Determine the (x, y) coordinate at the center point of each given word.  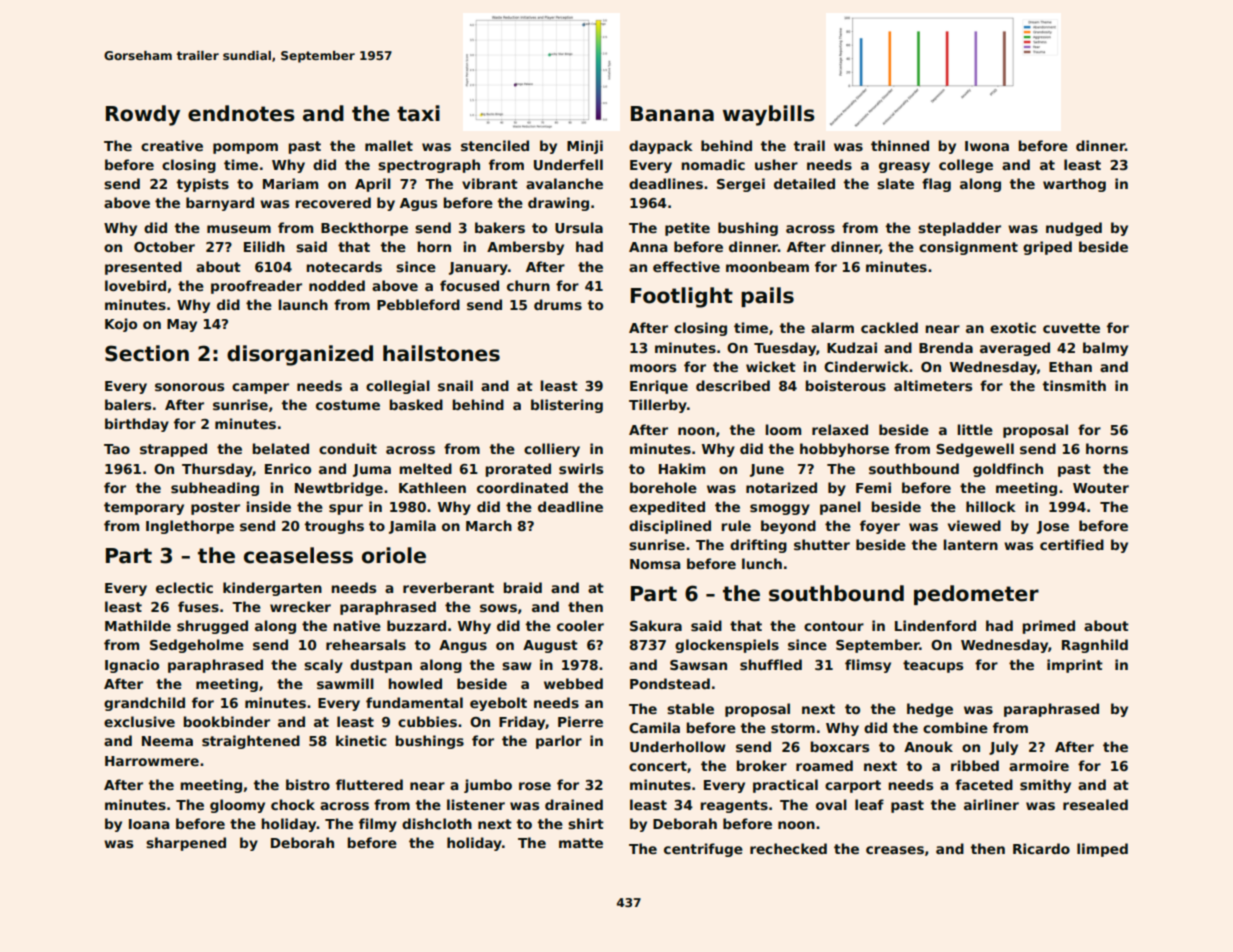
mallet (389, 145)
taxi (418, 113)
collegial (398, 387)
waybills (769, 115)
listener (476, 804)
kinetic (361, 740)
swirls (581, 468)
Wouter (1101, 488)
